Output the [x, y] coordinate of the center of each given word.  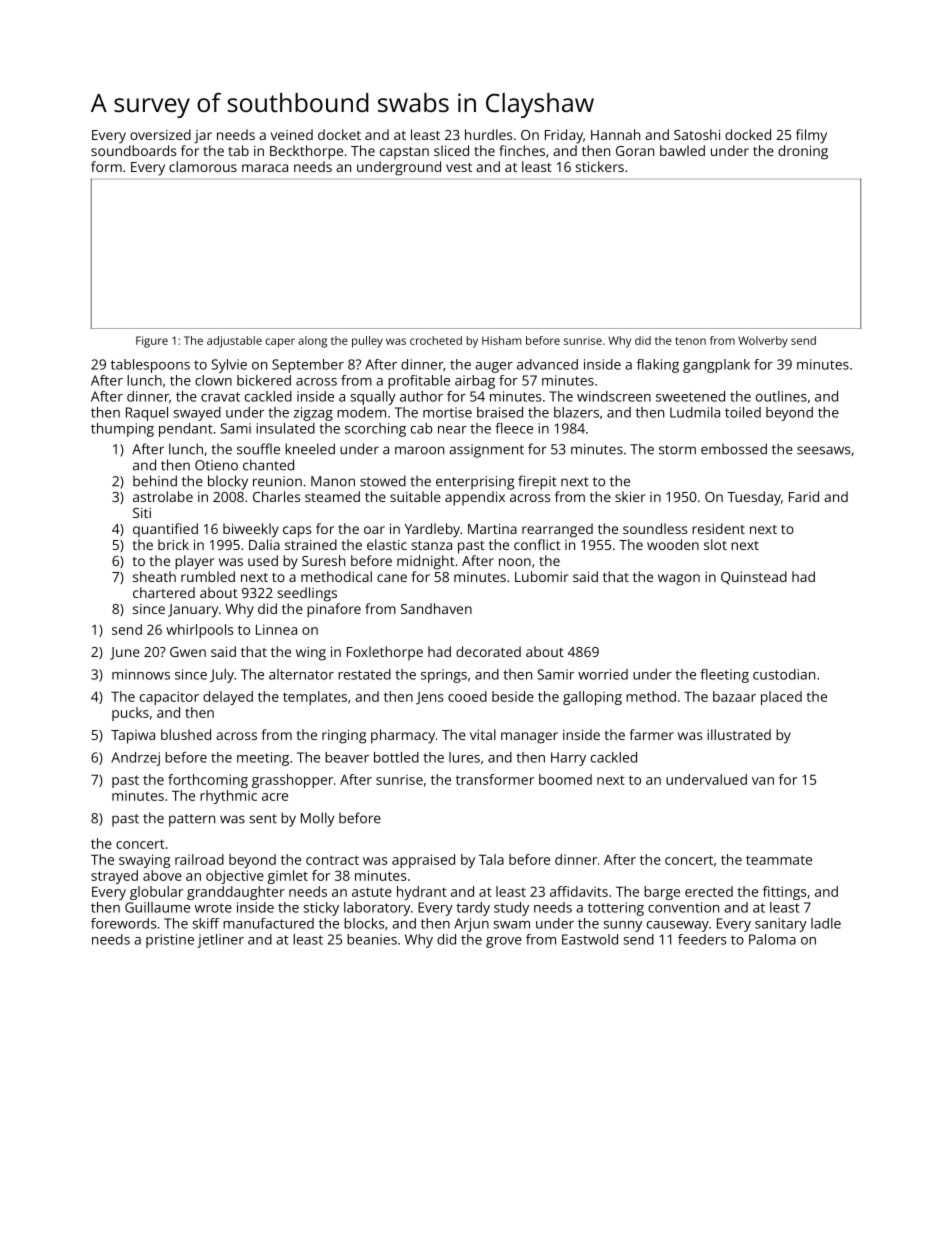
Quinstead [754, 578]
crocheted [436, 340]
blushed [186, 734]
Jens [430, 698]
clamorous [203, 166]
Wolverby [763, 342]
